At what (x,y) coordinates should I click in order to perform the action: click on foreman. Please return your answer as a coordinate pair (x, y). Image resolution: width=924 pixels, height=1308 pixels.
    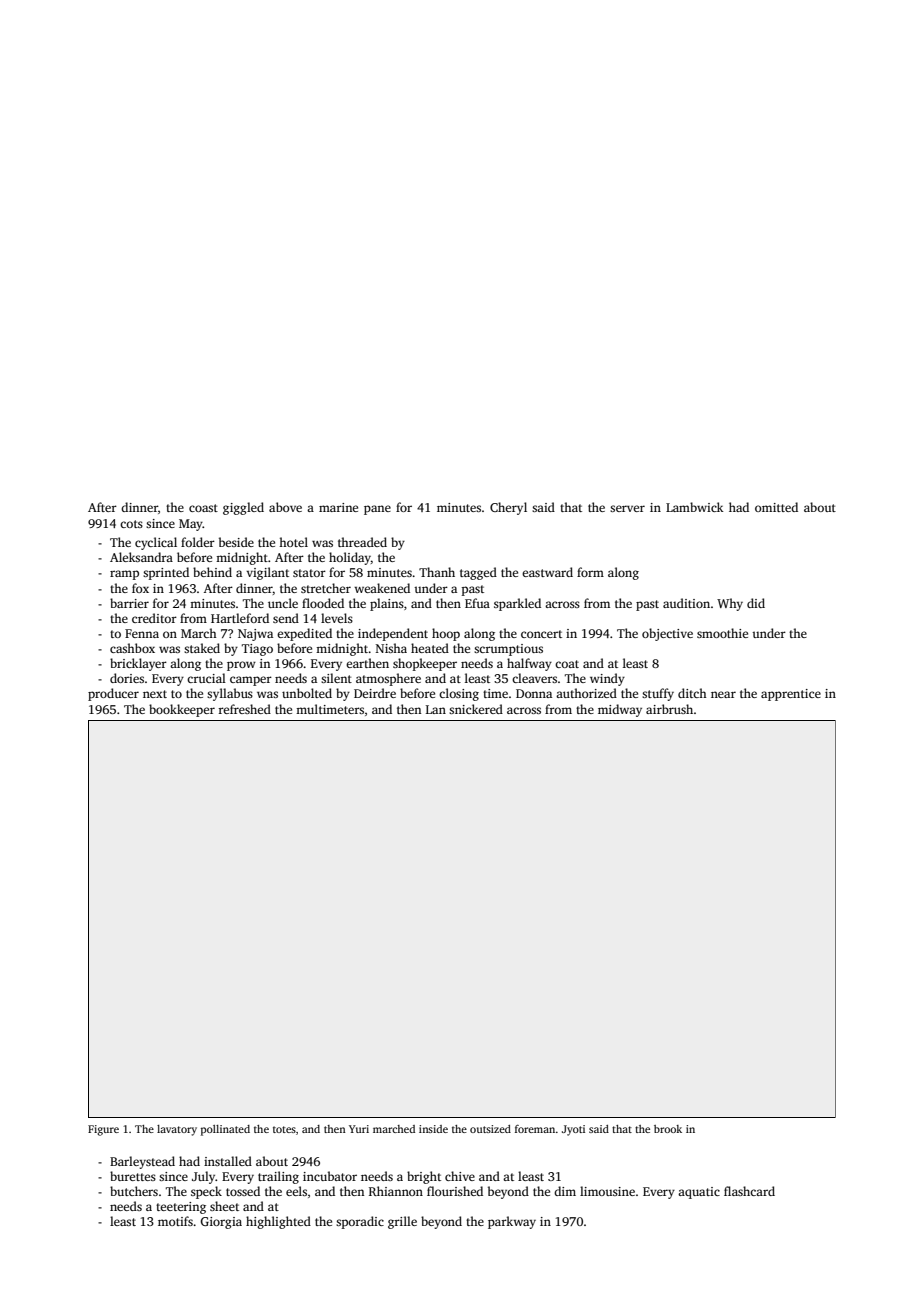
    Looking at the image, I should click on (535, 1129).
